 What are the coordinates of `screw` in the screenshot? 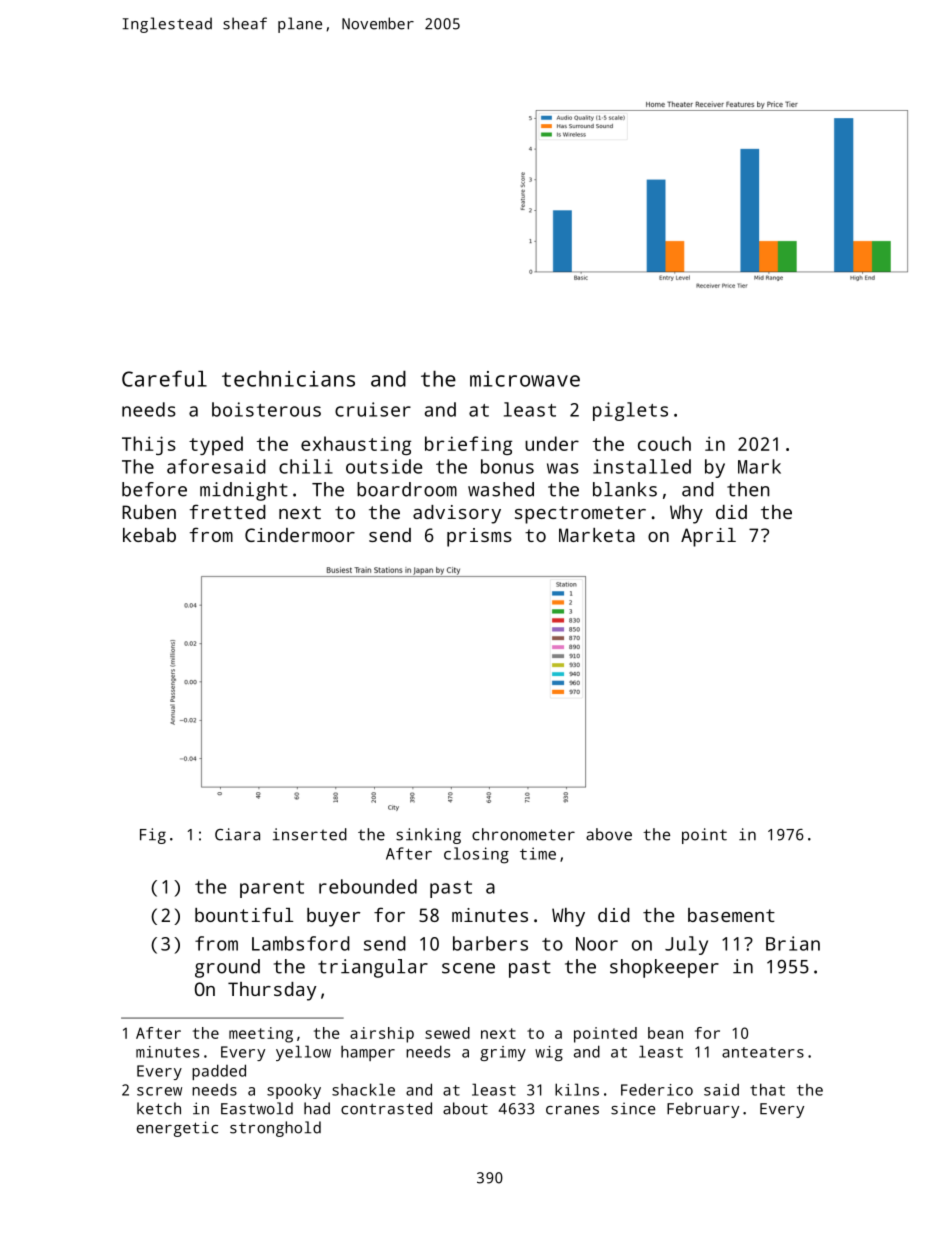 It's located at (159, 1091).
